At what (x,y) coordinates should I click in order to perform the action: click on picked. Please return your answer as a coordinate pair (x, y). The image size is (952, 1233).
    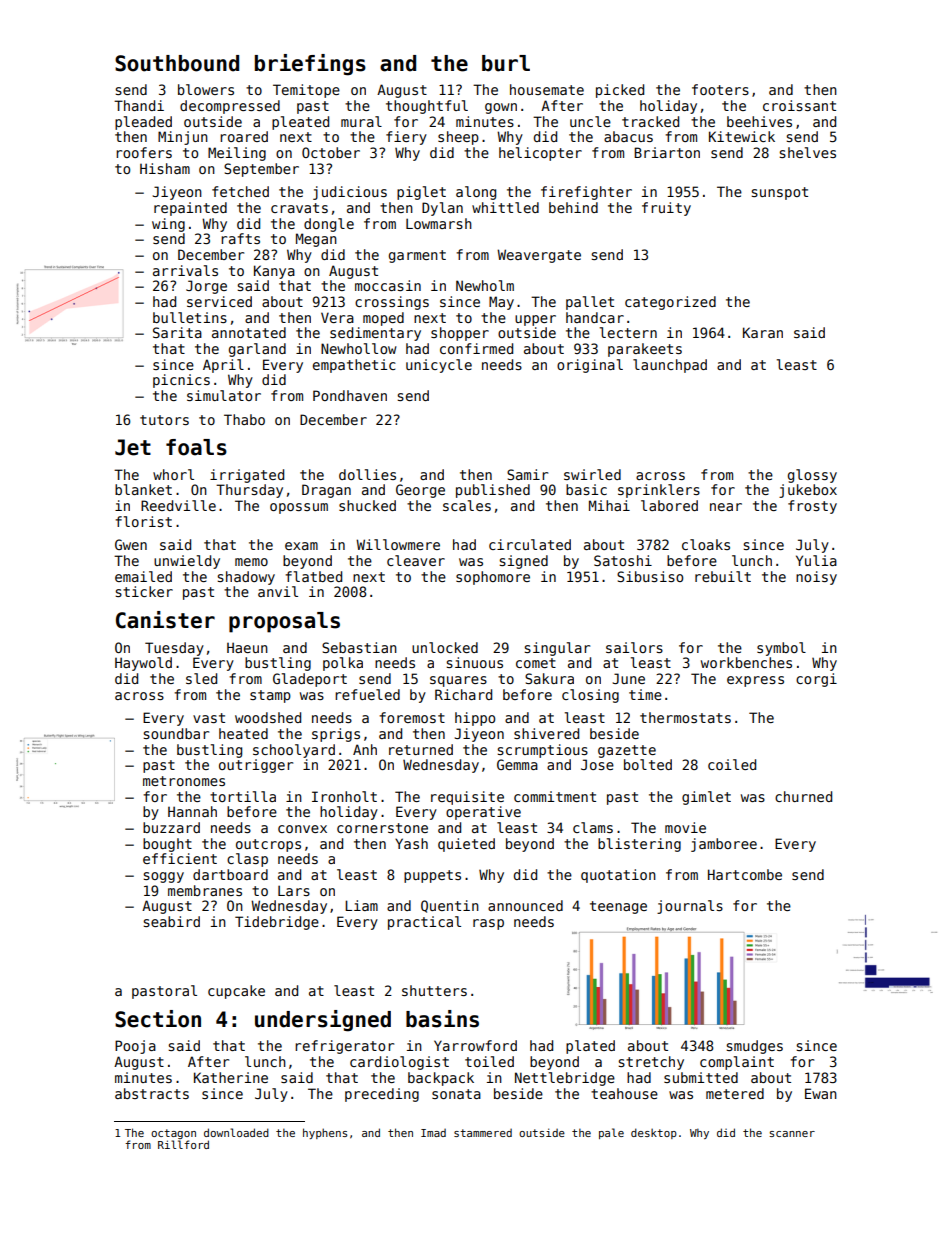
    Looking at the image, I should click on (620, 91).
